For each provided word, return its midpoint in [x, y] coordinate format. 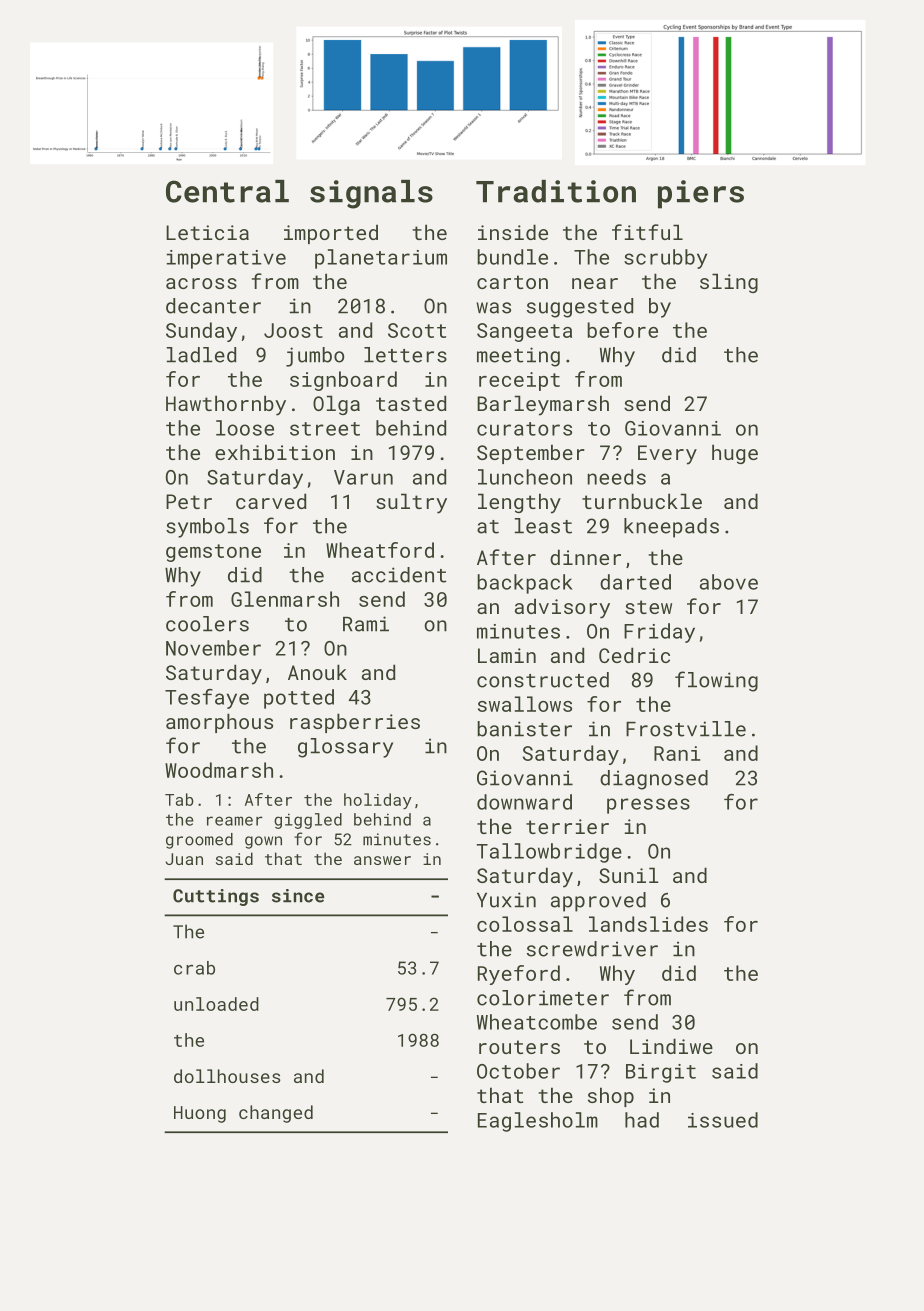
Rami [366, 624]
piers [701, 194]
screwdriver [592, 949]
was [493, 308]
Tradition [556, 191]
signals [371, 194]
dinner [585, 557]
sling [729, 283]
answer [382, 860]
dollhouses [227, 1076]
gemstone [213, 553]
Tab [179, 799]
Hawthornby [226, 405]
